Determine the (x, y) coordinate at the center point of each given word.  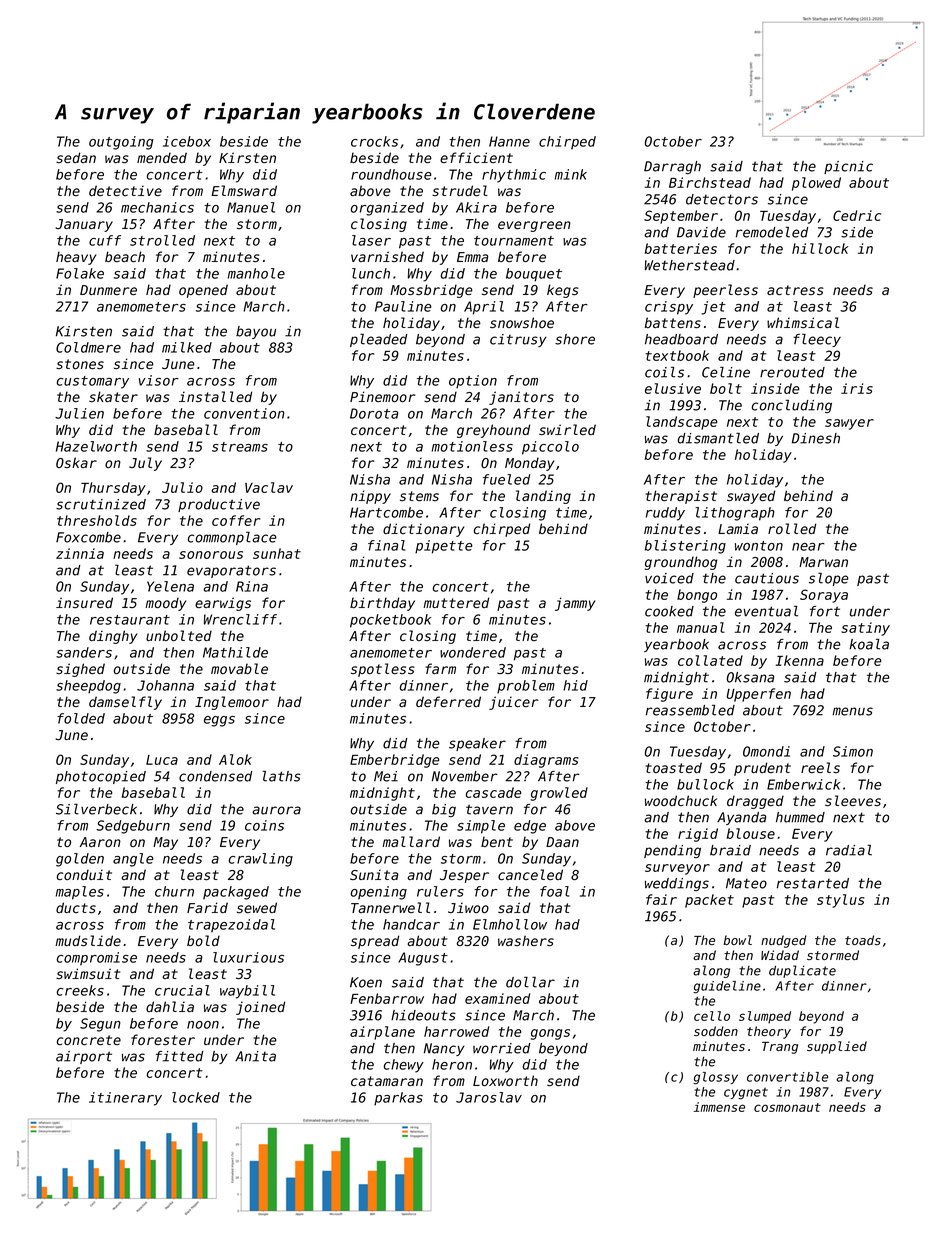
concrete (89, 1040)
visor (159, 380)
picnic (848, 167)
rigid (698, 835)
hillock (820, 248)
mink (571, 174)
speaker (477, 744)
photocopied (101, 777)
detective (125, 190)
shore (575, 339)
